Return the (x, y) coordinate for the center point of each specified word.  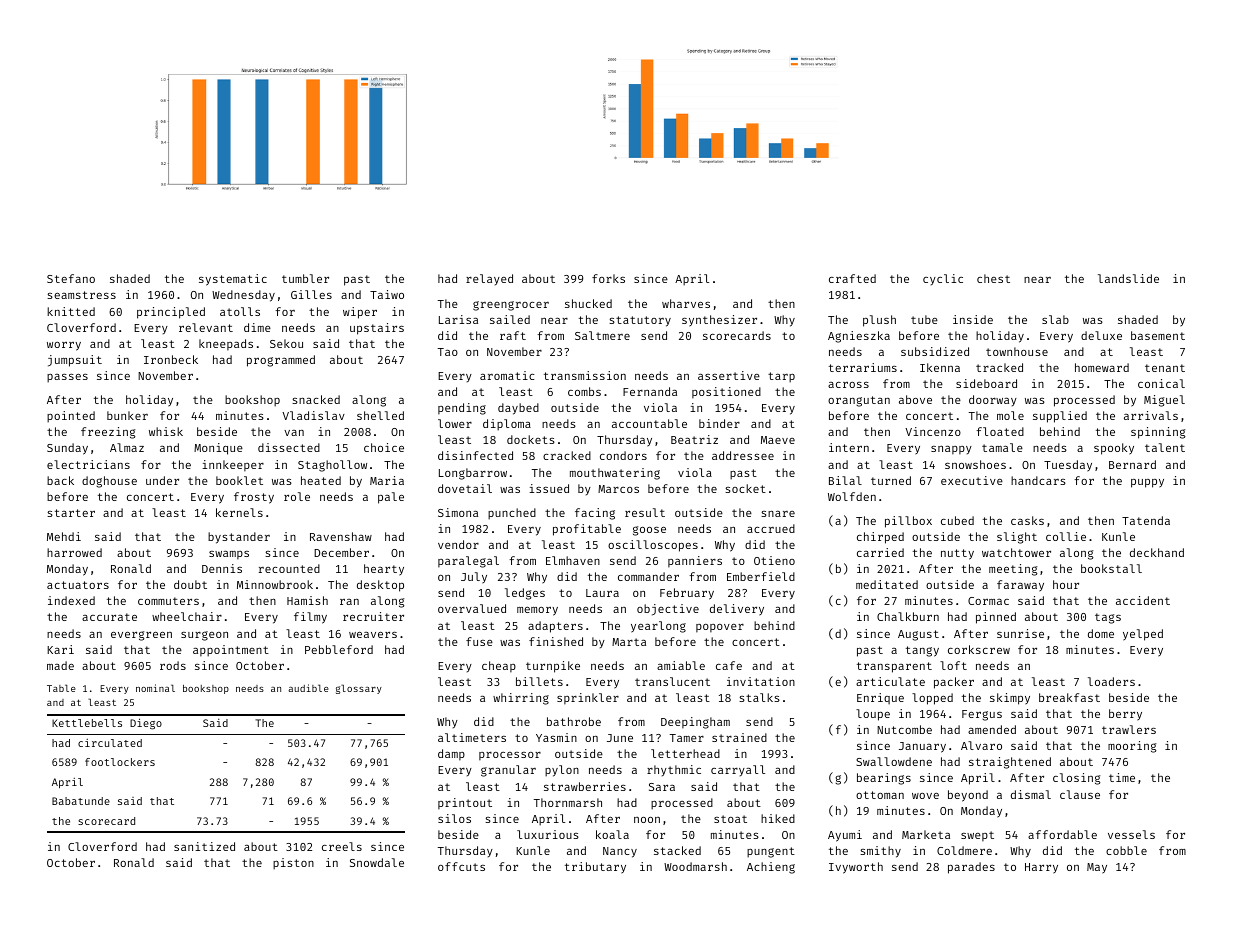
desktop (380, 586)
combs (584, 391)
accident (1143, 600)
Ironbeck (171, 359)
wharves (686, 303)
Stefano (71, 278)
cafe (729, 665)
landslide (1128, 278)
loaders (1111, 681)
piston (293, 864)
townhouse (1017, 351)
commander (648, 576)
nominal (155, 688)
